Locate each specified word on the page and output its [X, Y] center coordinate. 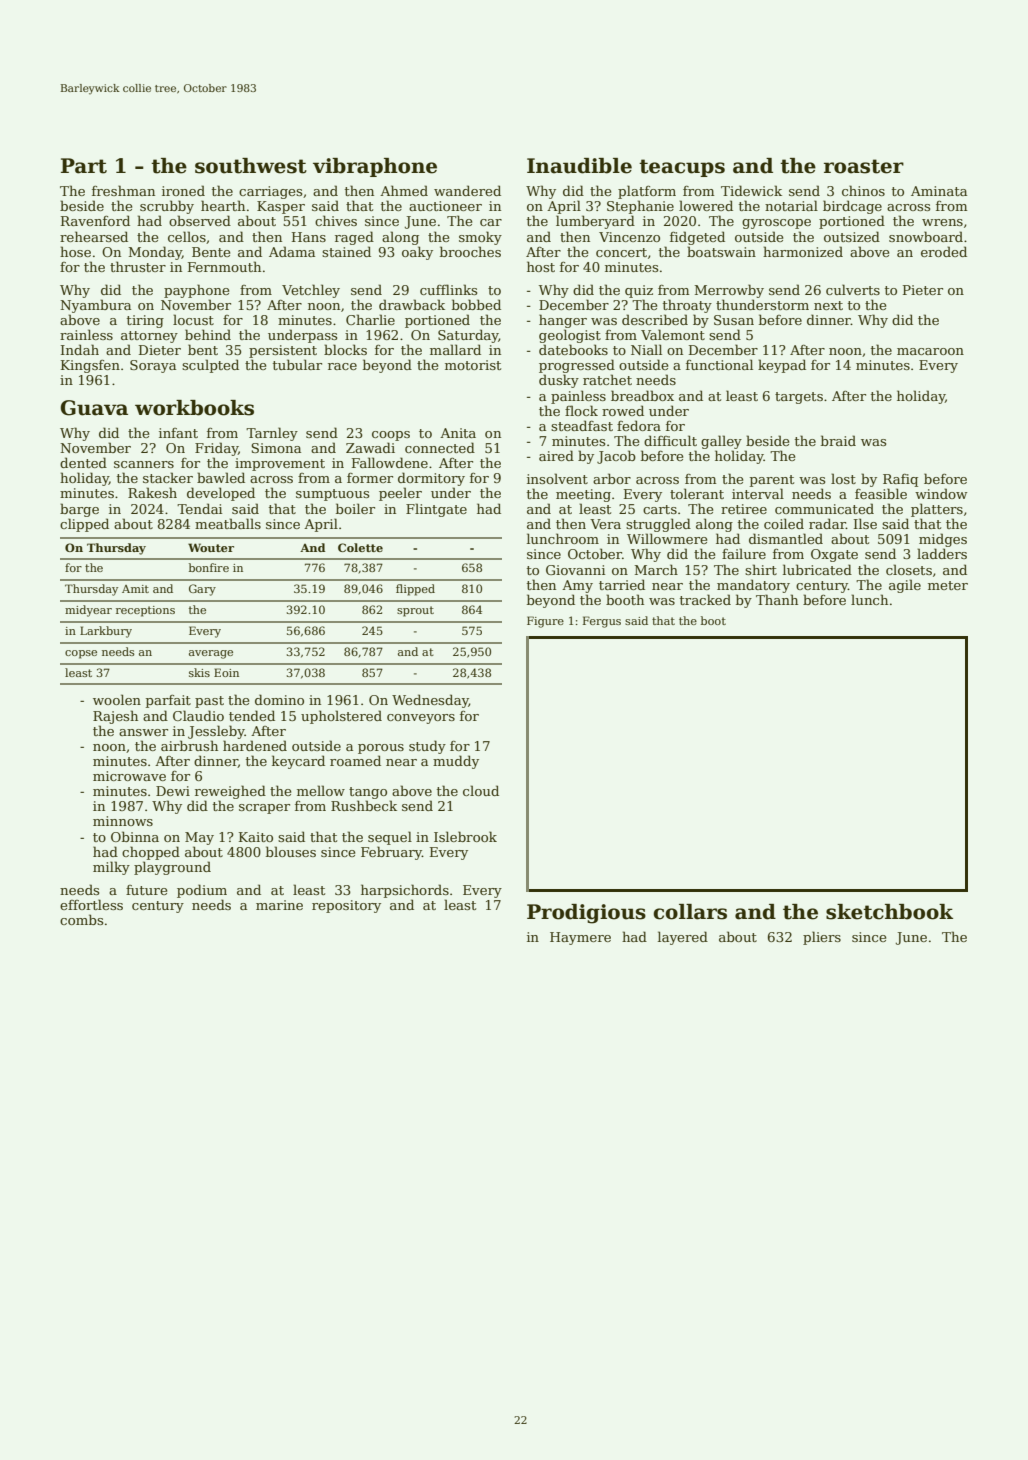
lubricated [817, 569]
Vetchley [311, 291]
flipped [415, 590]
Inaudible [579, 166]
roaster [864, 166]
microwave [129, 776]
